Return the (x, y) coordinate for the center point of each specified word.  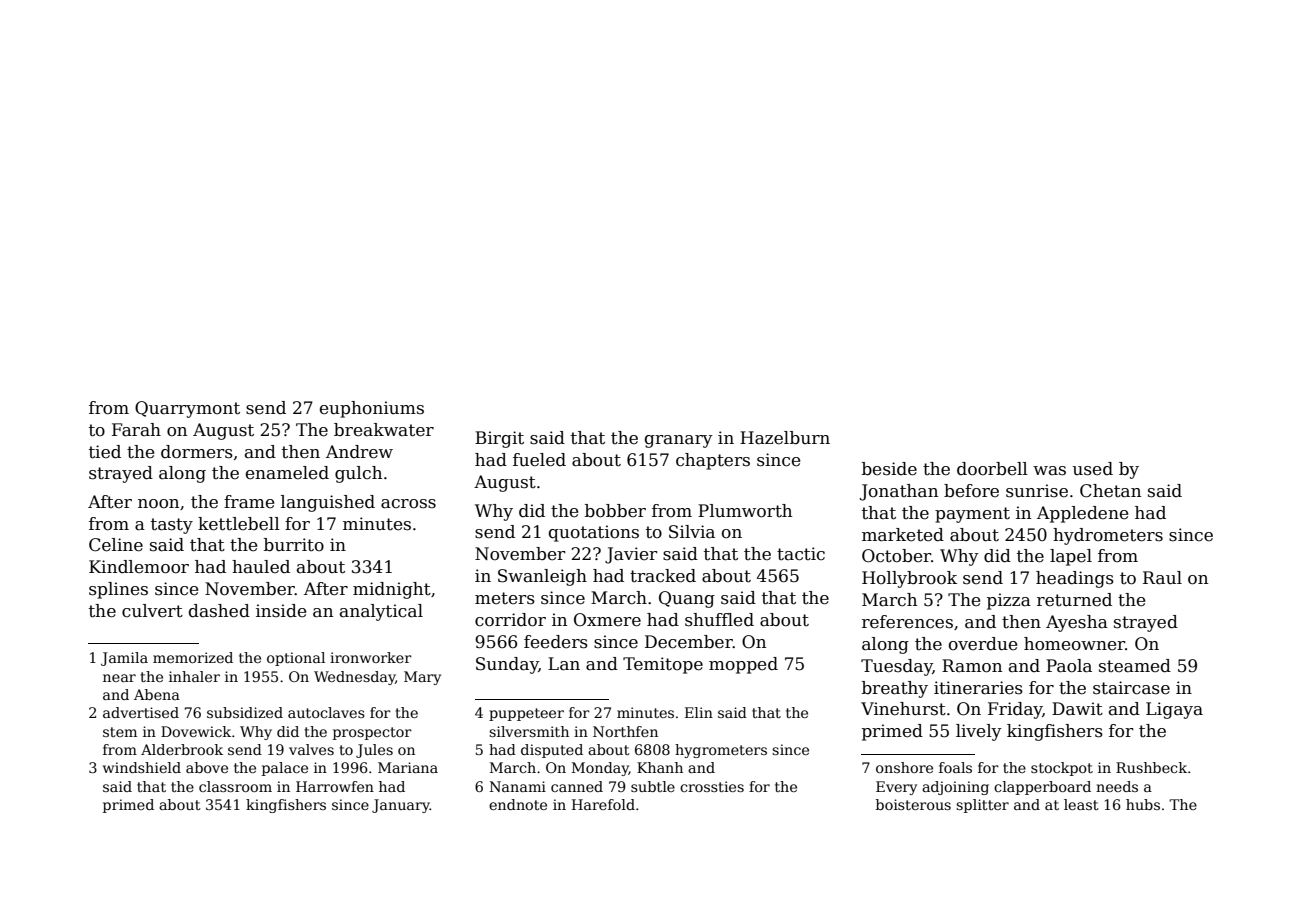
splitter (982, 806)
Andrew (359, 452)
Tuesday (897, 667)
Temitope (663, 665)
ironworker (371, 657)
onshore (904, 767)
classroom (235, 786)
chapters (713, 461)
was (1049, 471)
